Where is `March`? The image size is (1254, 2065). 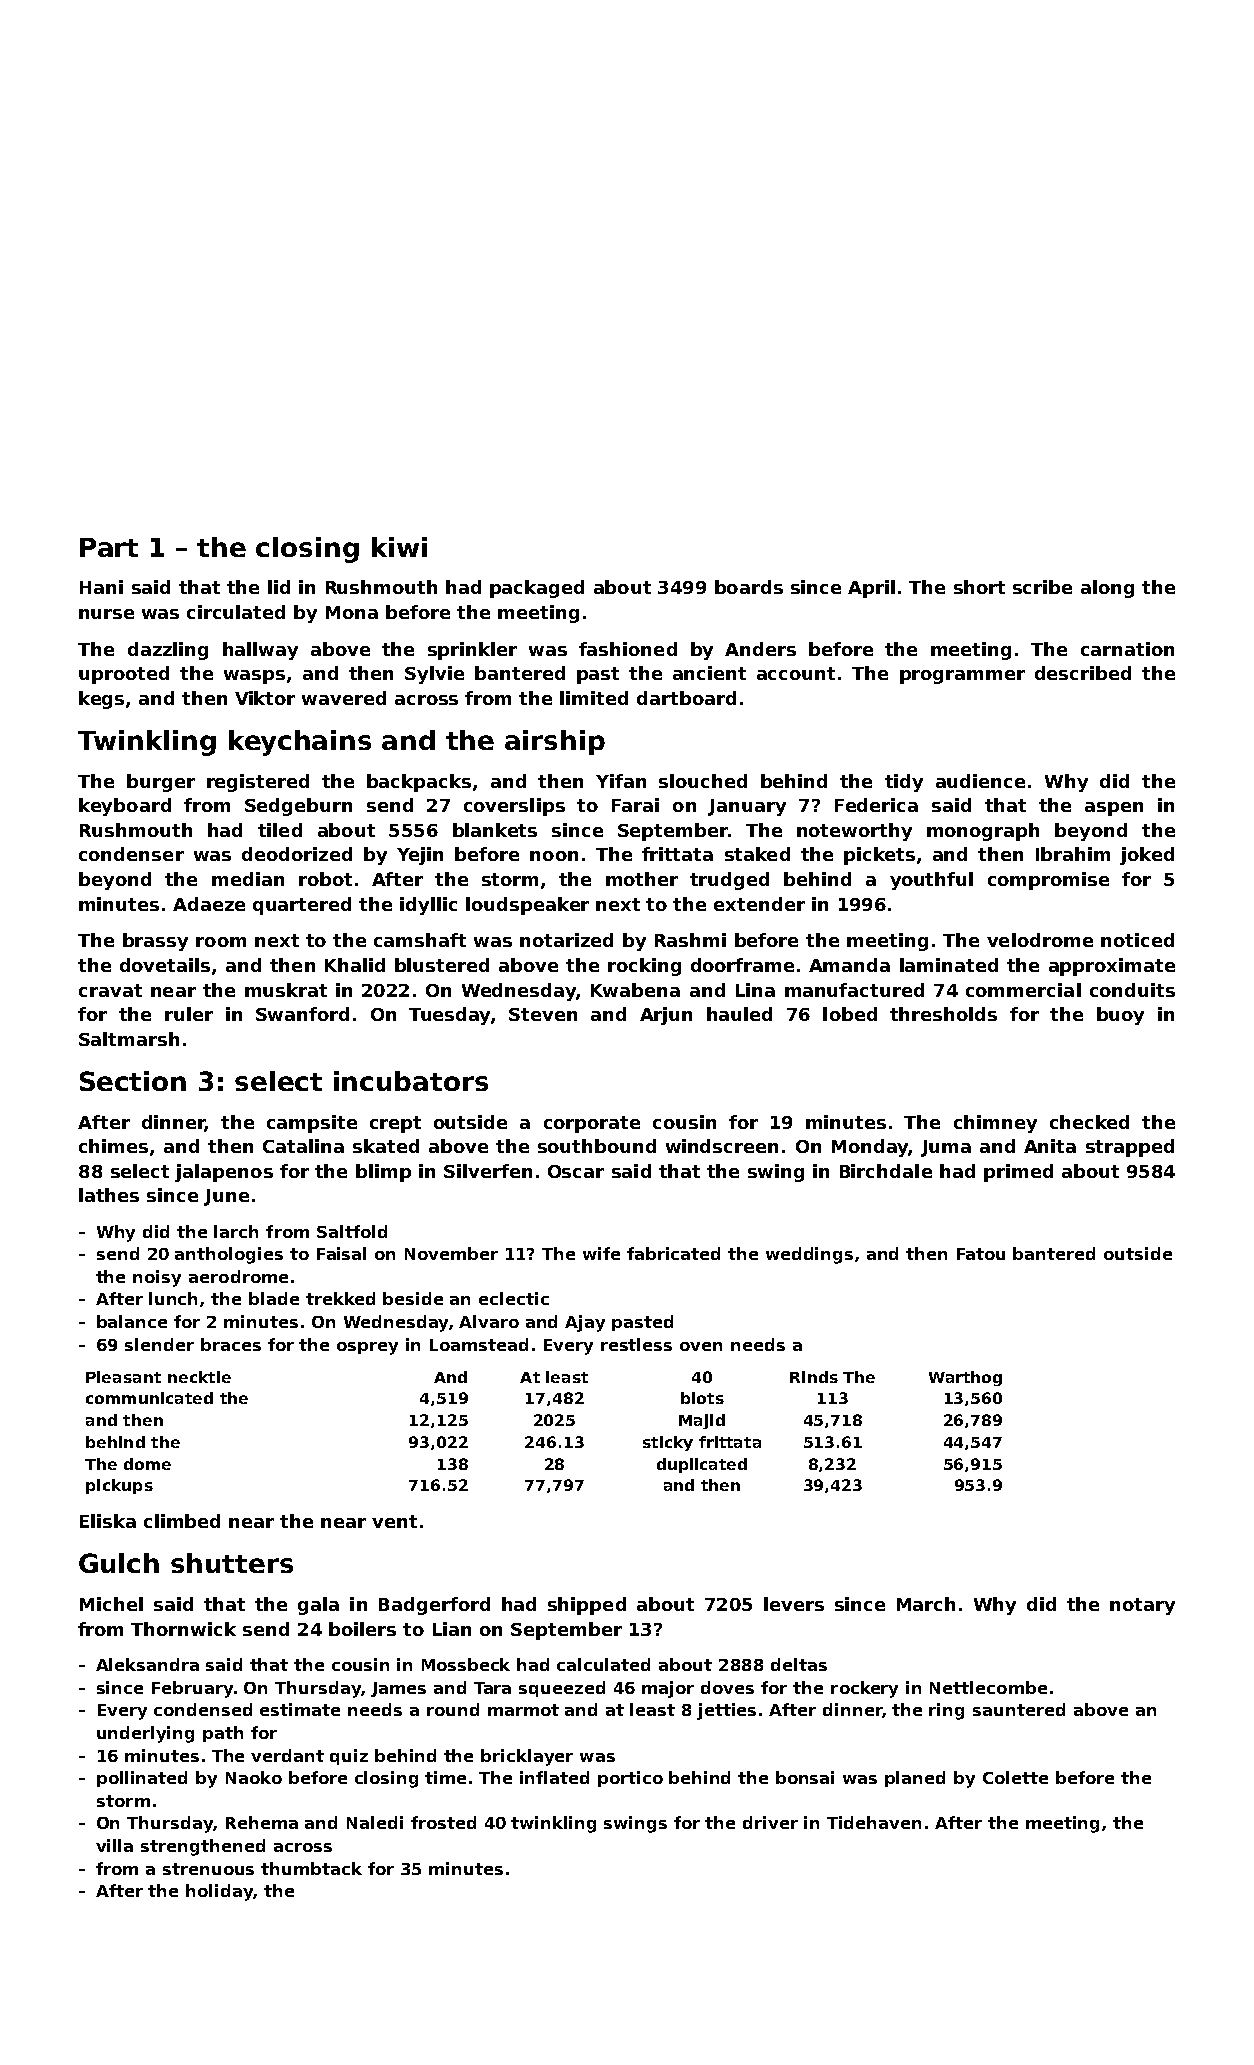
March is located at coordinates (926, 1604).
